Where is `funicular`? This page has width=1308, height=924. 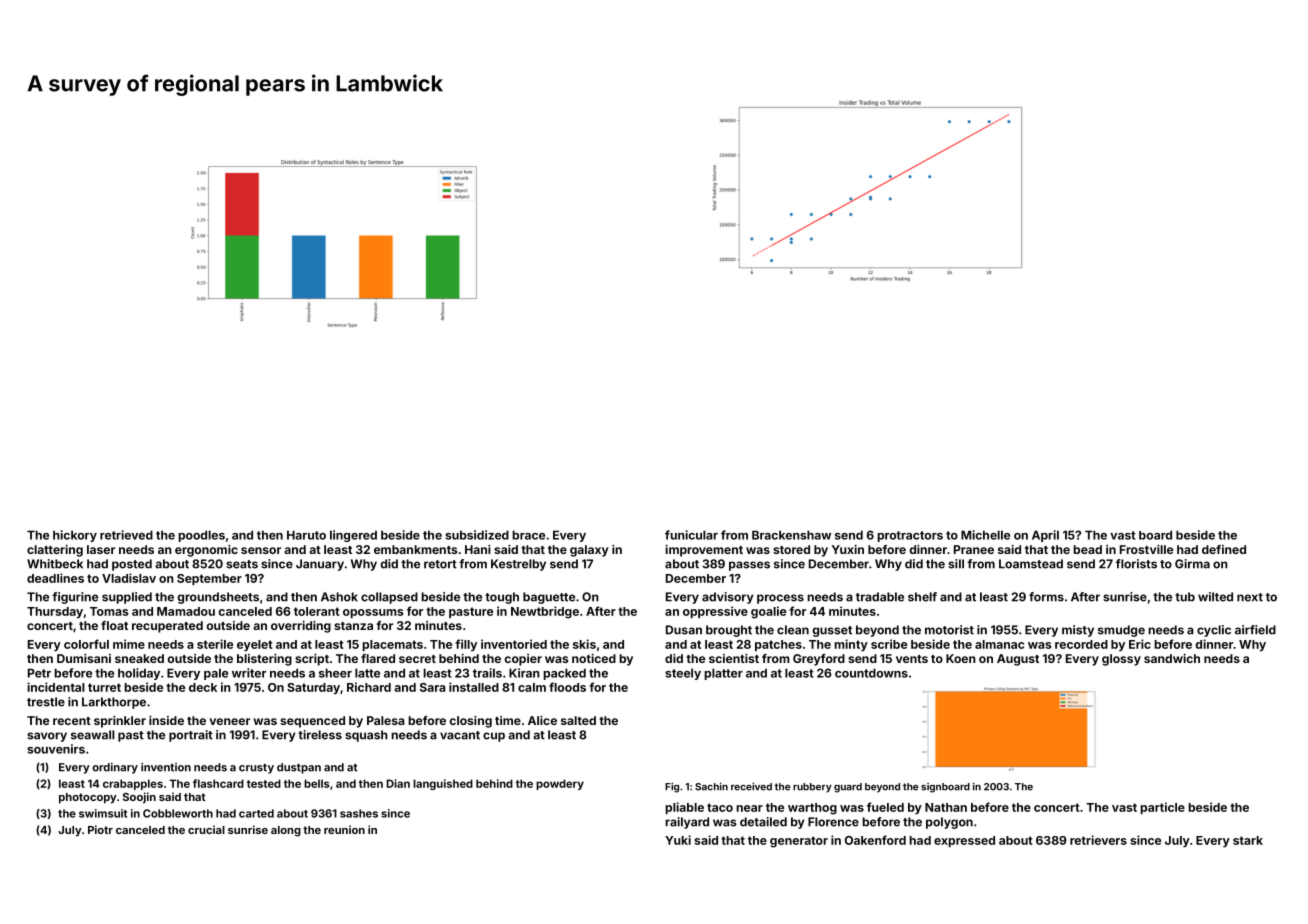
funicular is located at coordinates (691, 535).
